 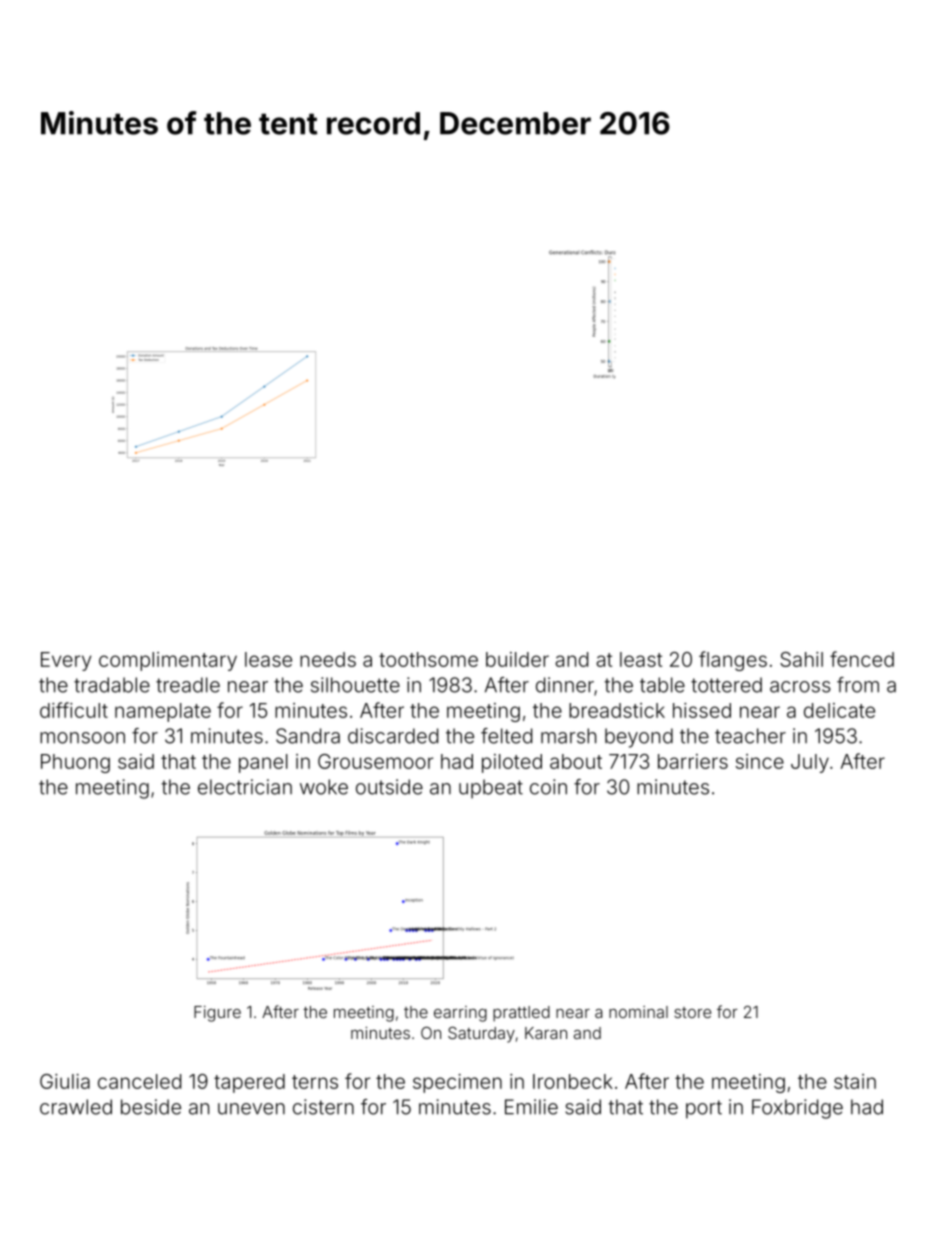 I want to click on coin, so click(x=548, y=787).
